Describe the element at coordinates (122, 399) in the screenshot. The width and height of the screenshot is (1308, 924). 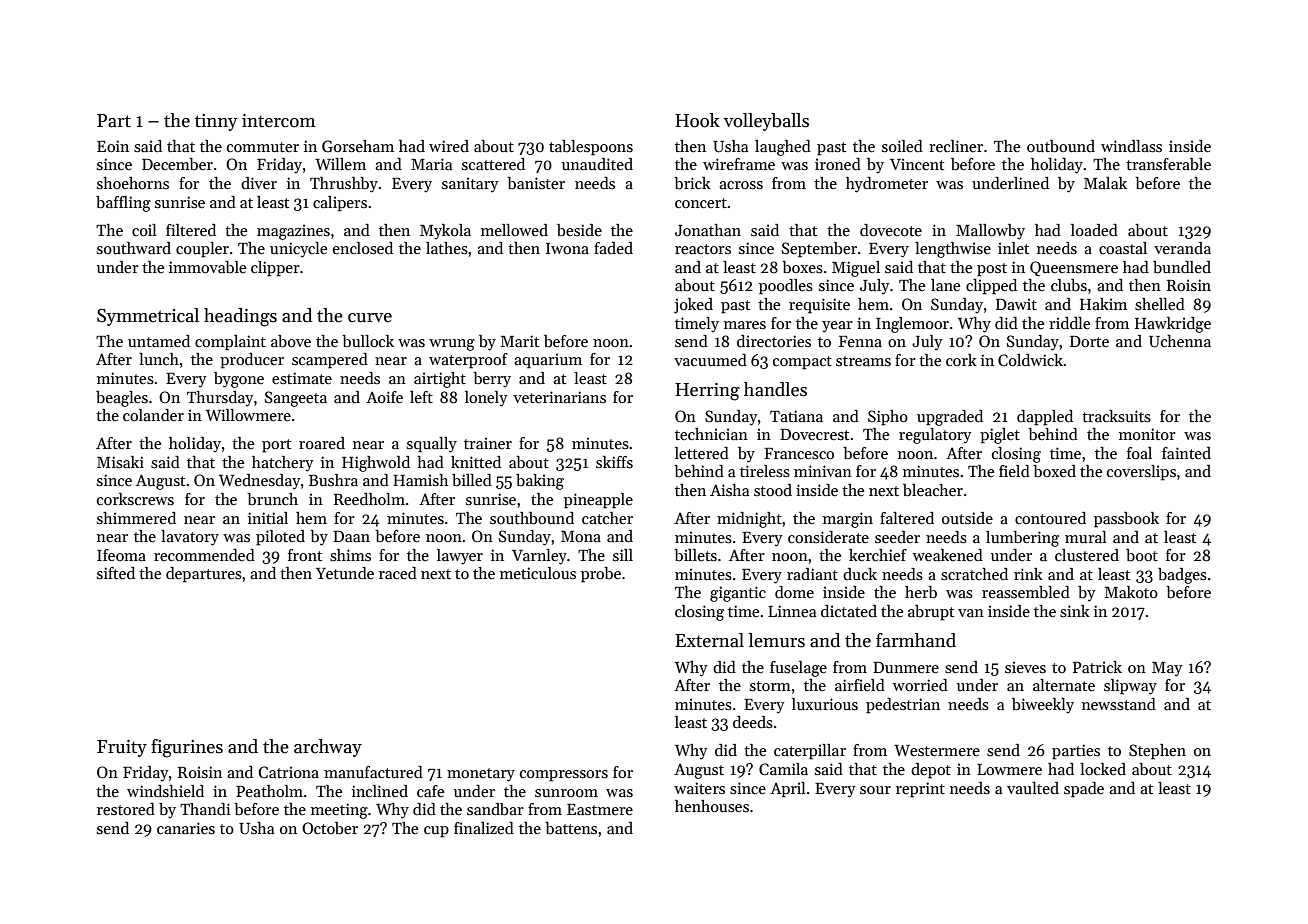
I see `beagles` at that location.
